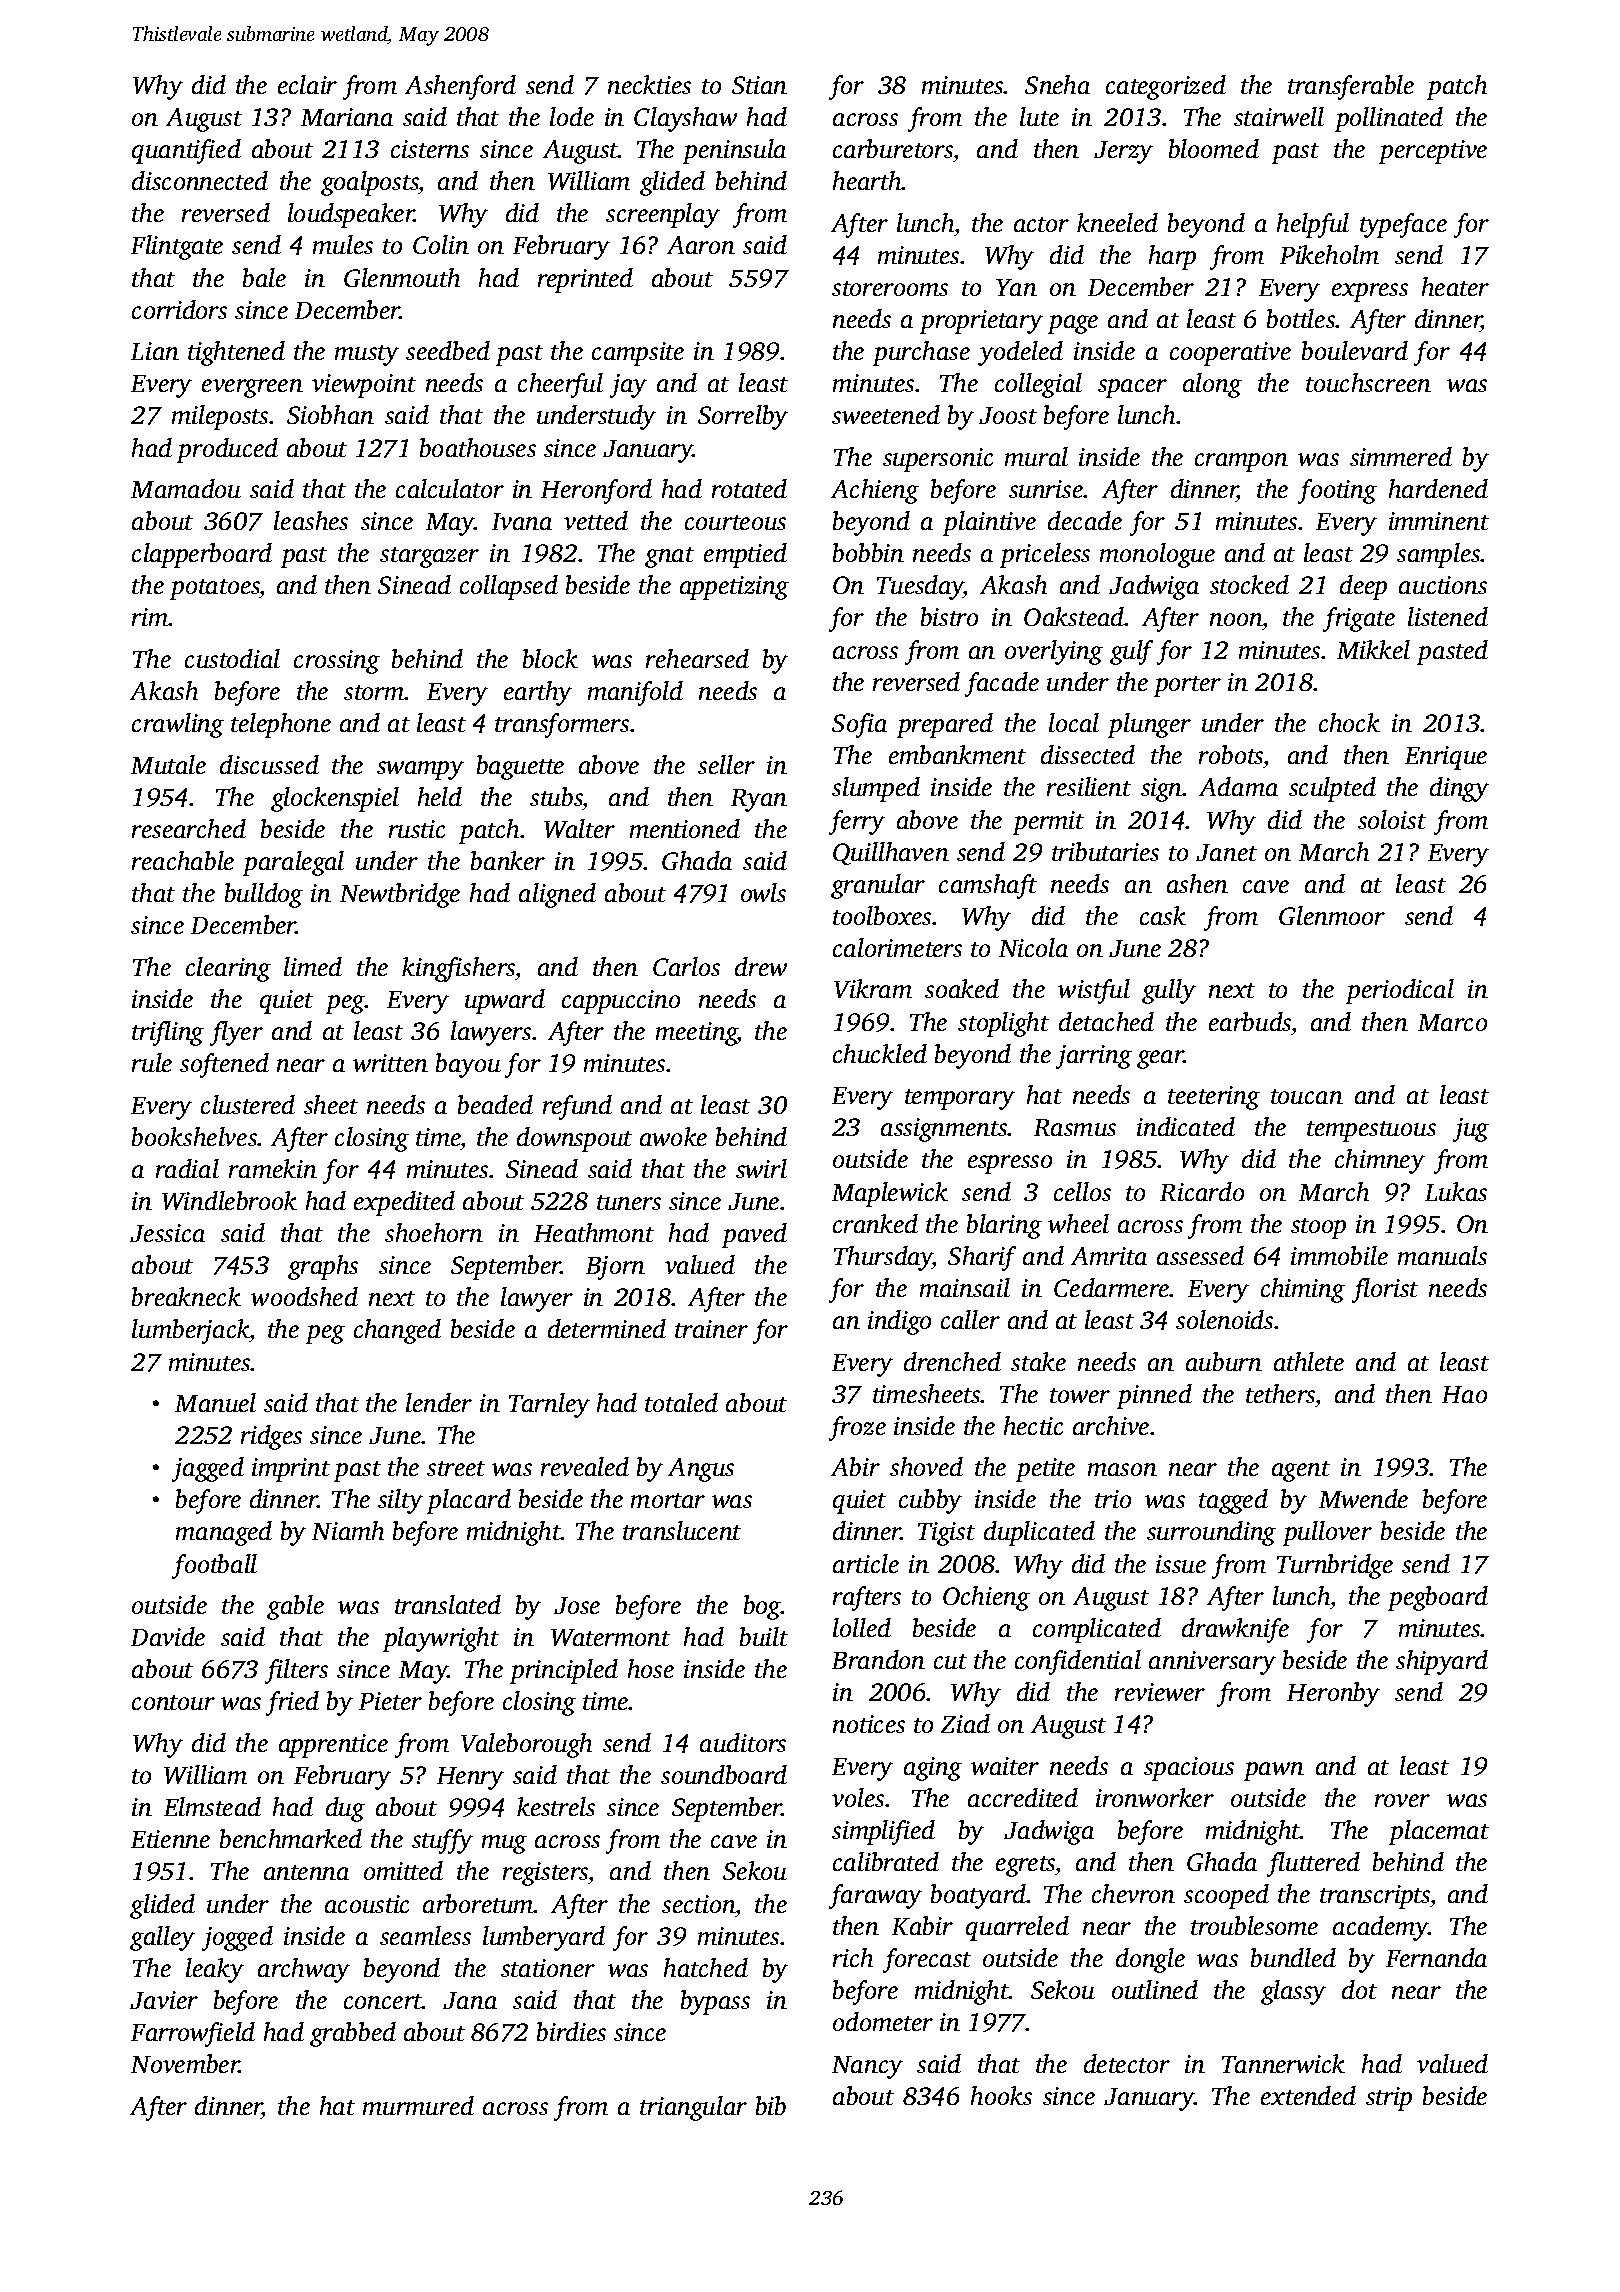 Image resolution: width=1620 pixels, height=2292 pixels. What do you see at coordinates (771, 2105) in the screenshot?
I see `bib` at bounding box center [771, 2105].
